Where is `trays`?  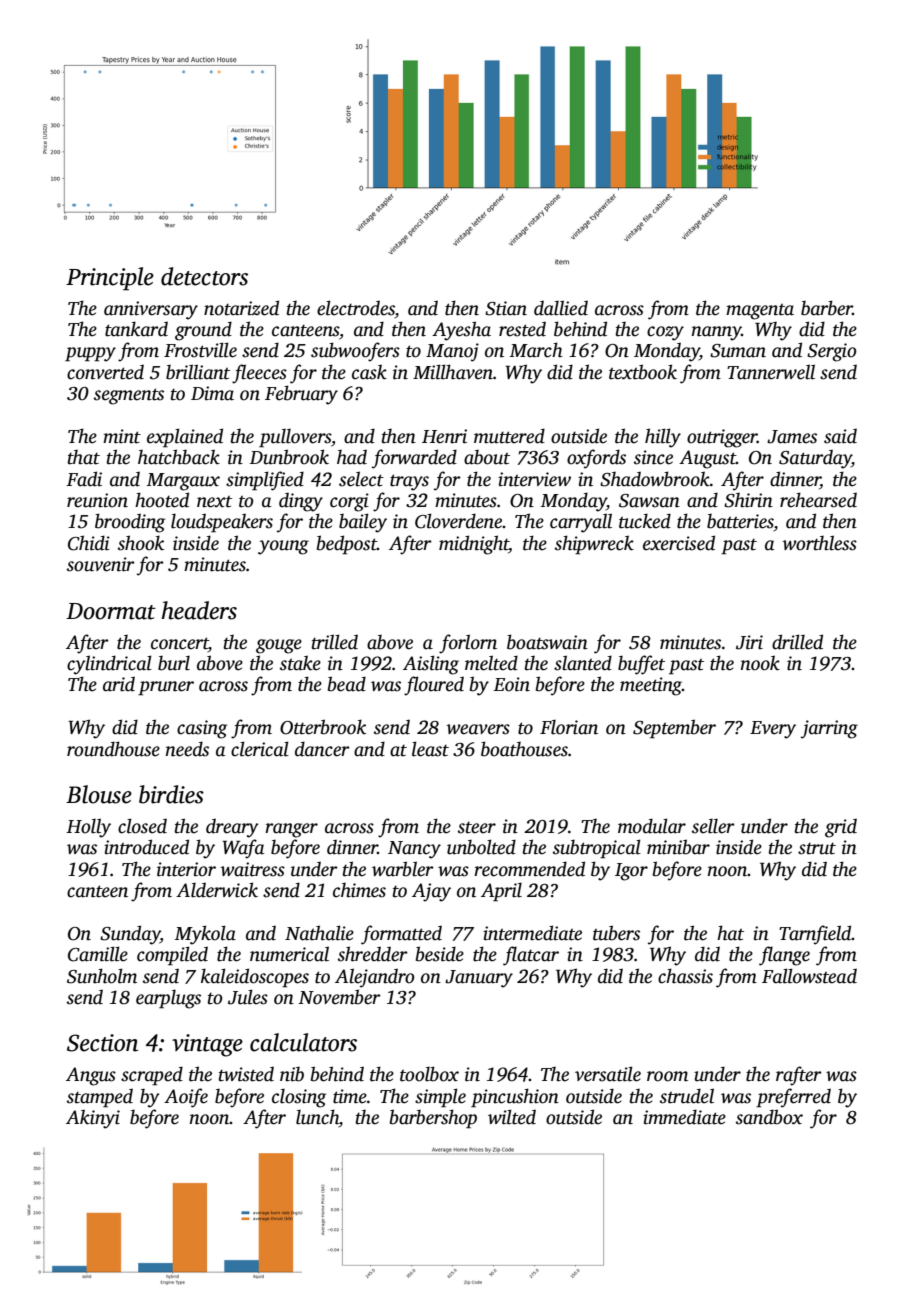 trays is located at coordinates (409, 482).
